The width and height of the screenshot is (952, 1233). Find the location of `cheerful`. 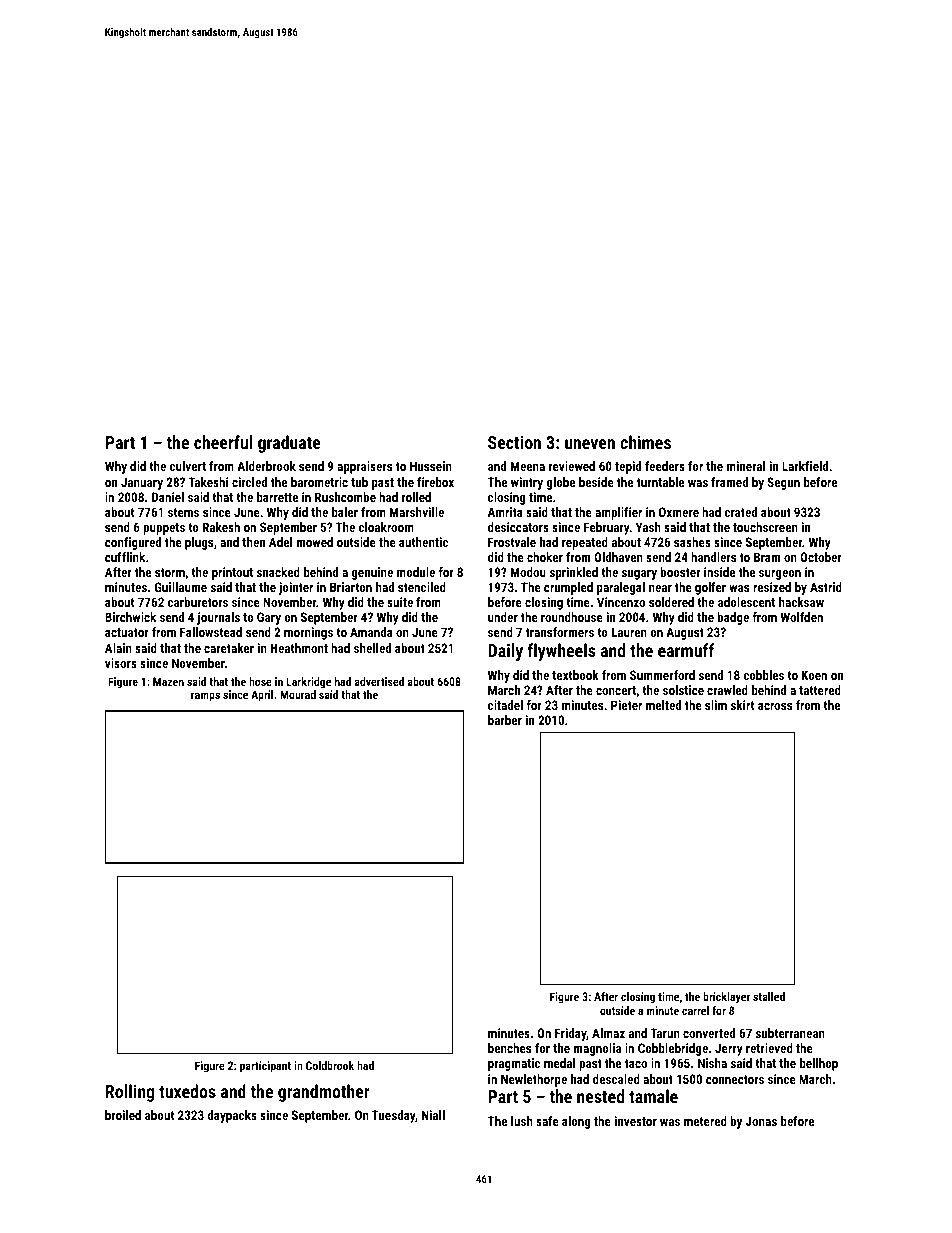

cheerful is located at coordinates (223, 442).
